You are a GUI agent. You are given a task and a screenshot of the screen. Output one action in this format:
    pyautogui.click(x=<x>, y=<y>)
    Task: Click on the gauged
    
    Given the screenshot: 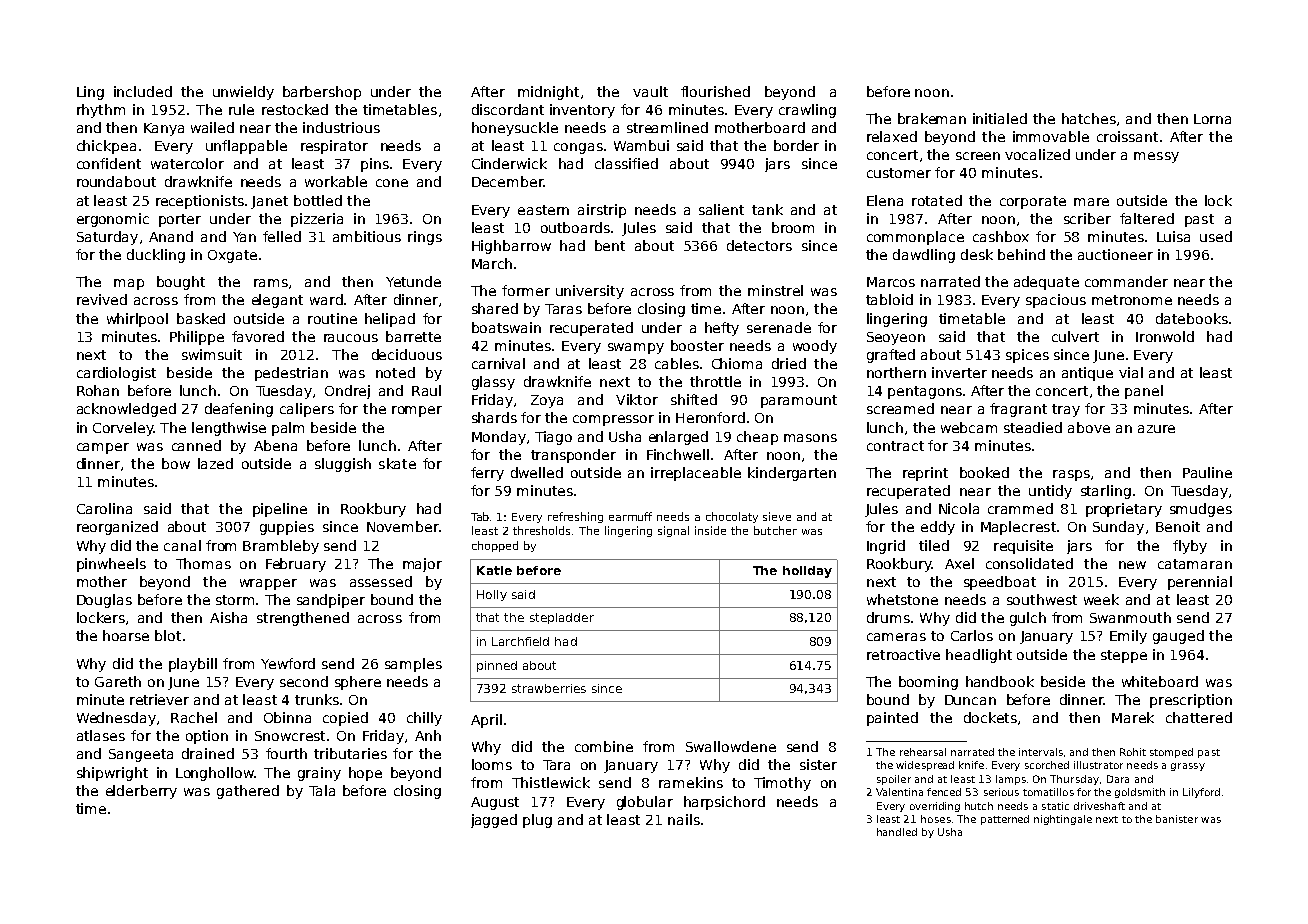 What is the action you would take?
    pyautogui.click(x=1178, y=637)
